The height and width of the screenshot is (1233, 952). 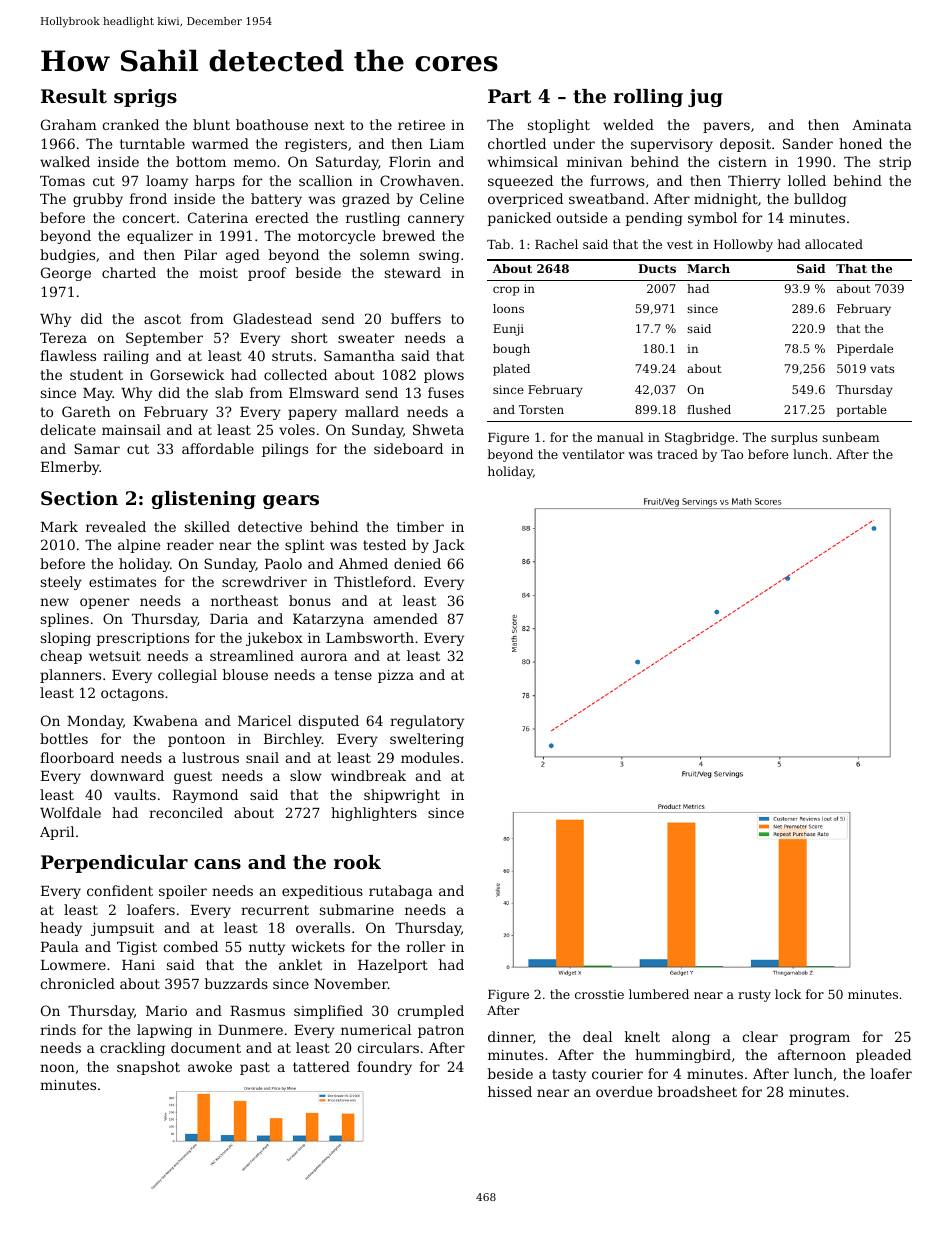 What do you see at coordinates (427, 722) in the screenshot?
I see `regulatory` at bounding box center [427, 722].
